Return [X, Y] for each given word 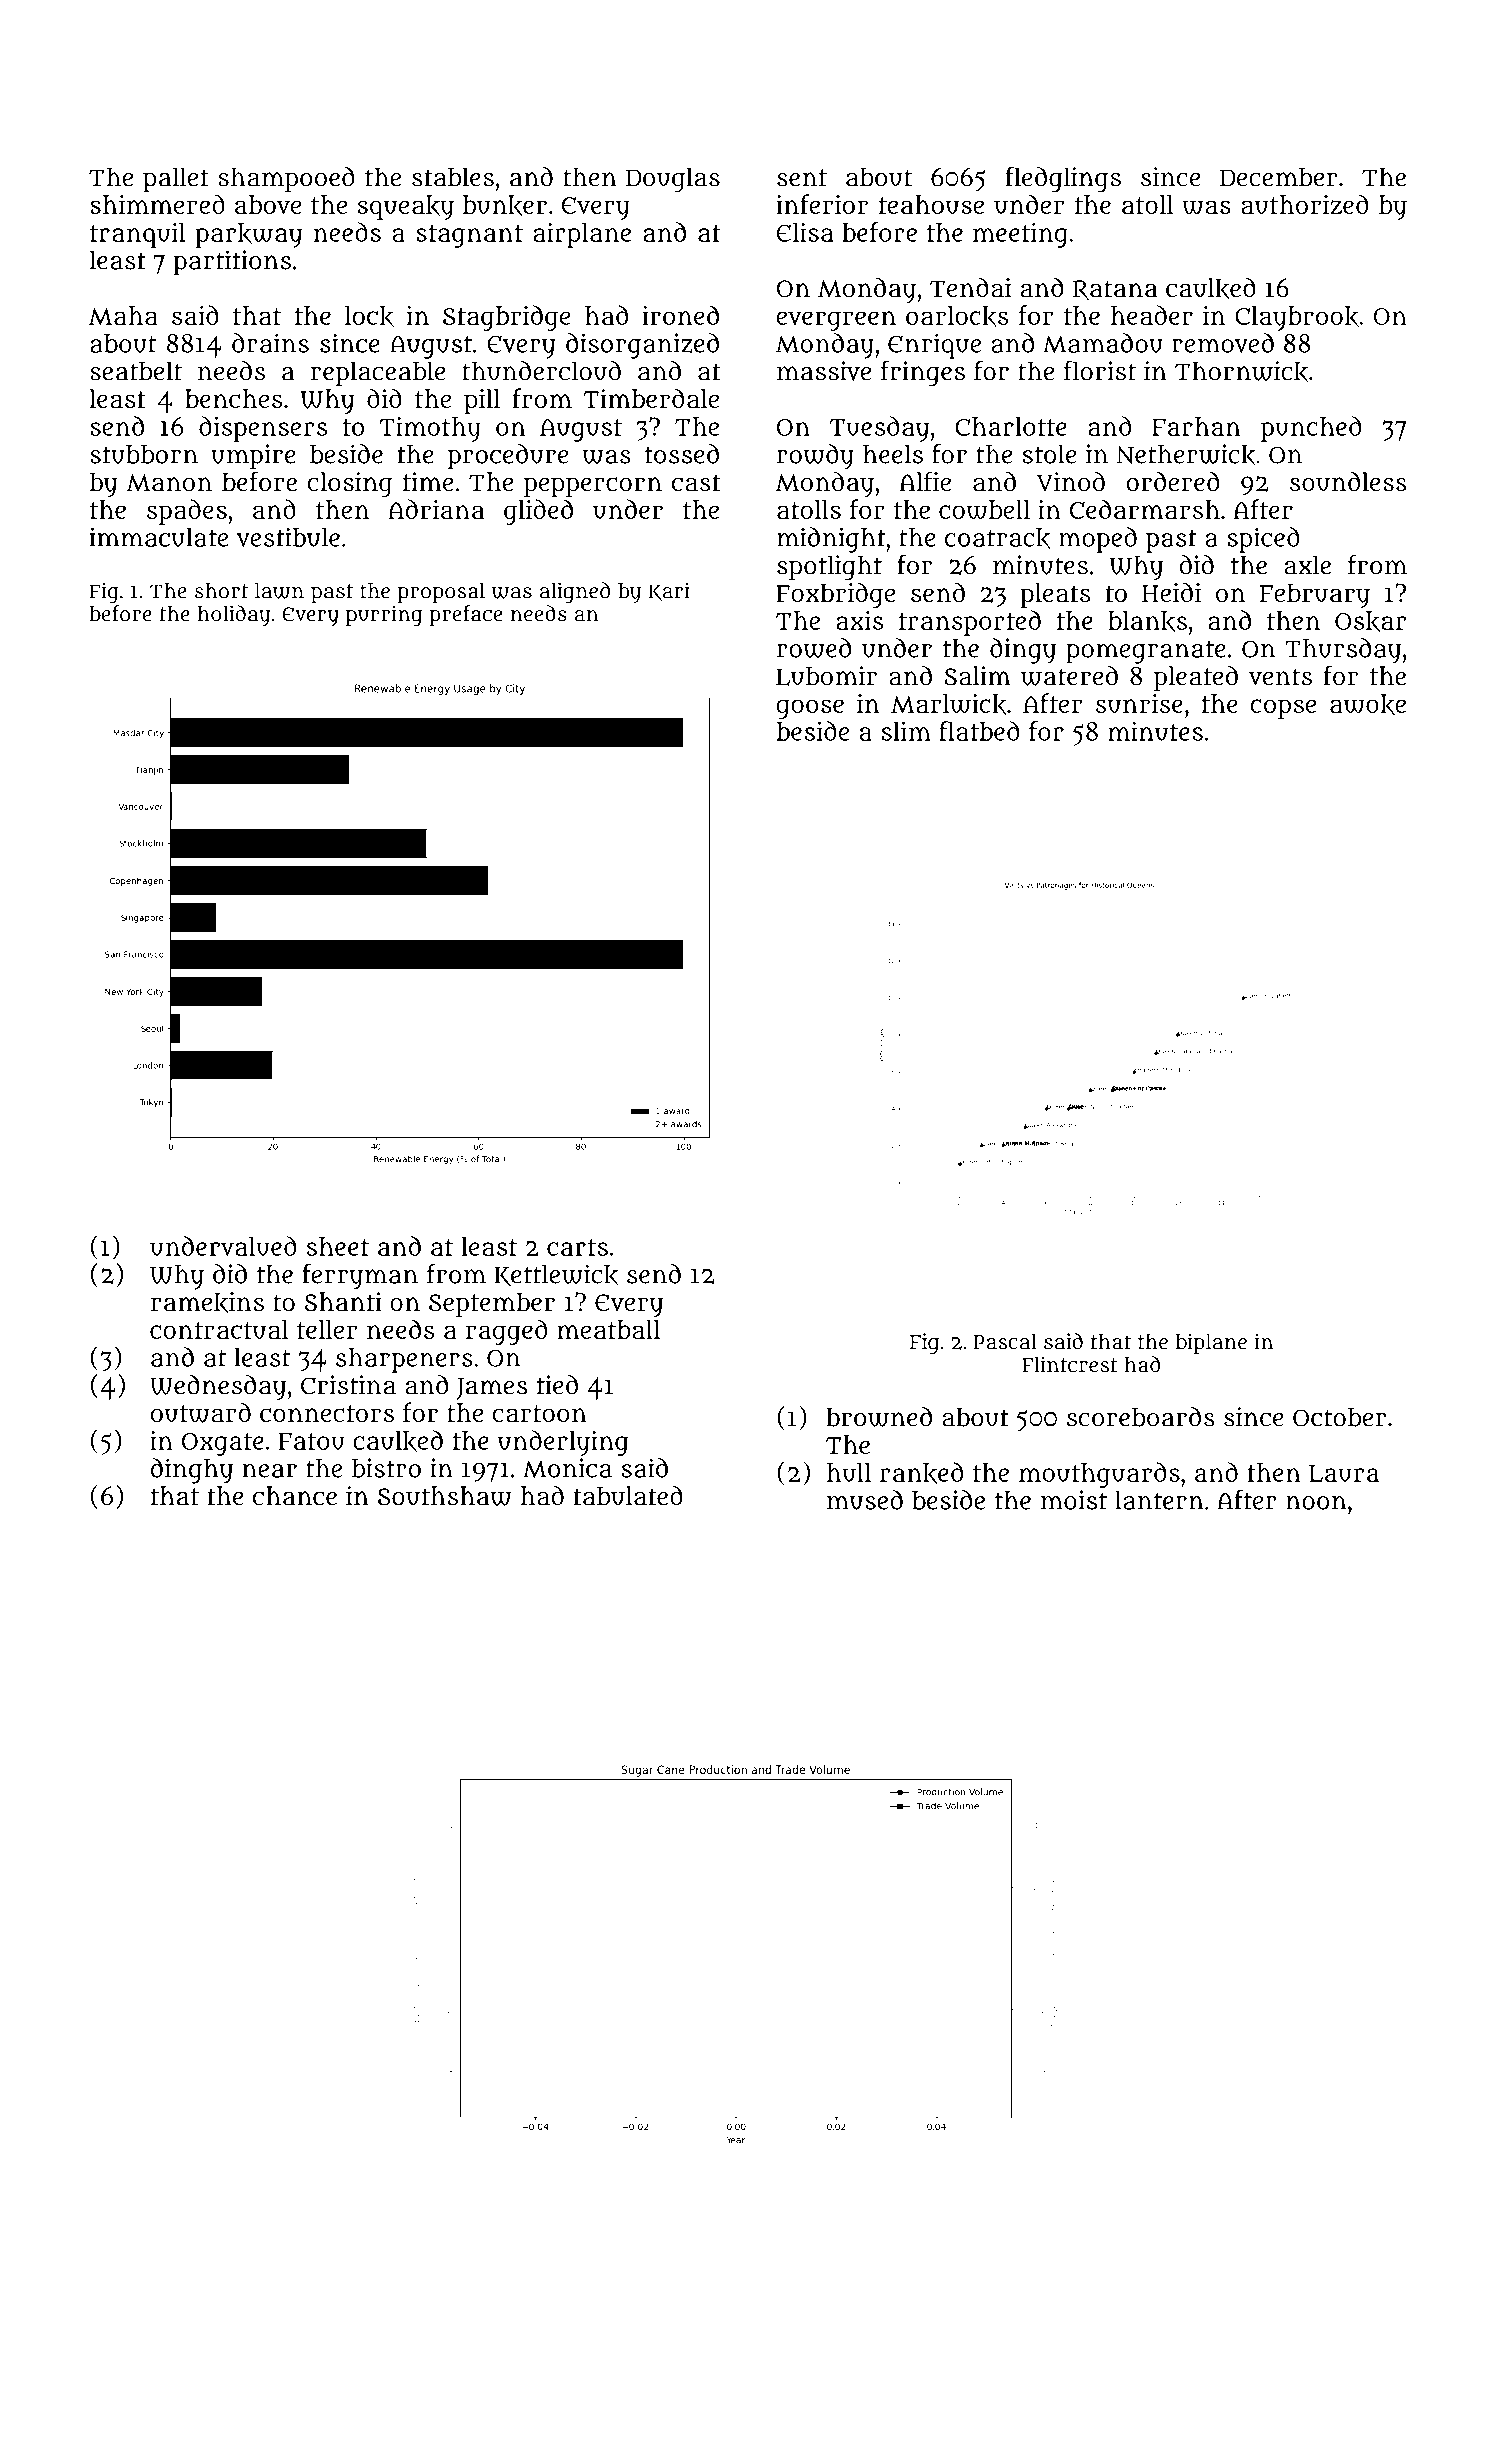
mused [865, 1500]
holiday [234, 616]
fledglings [1063, 179]
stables [453, 177]
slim [906, 731]
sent [802, 178]
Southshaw [444, 1496]
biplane [1211, 1343]
